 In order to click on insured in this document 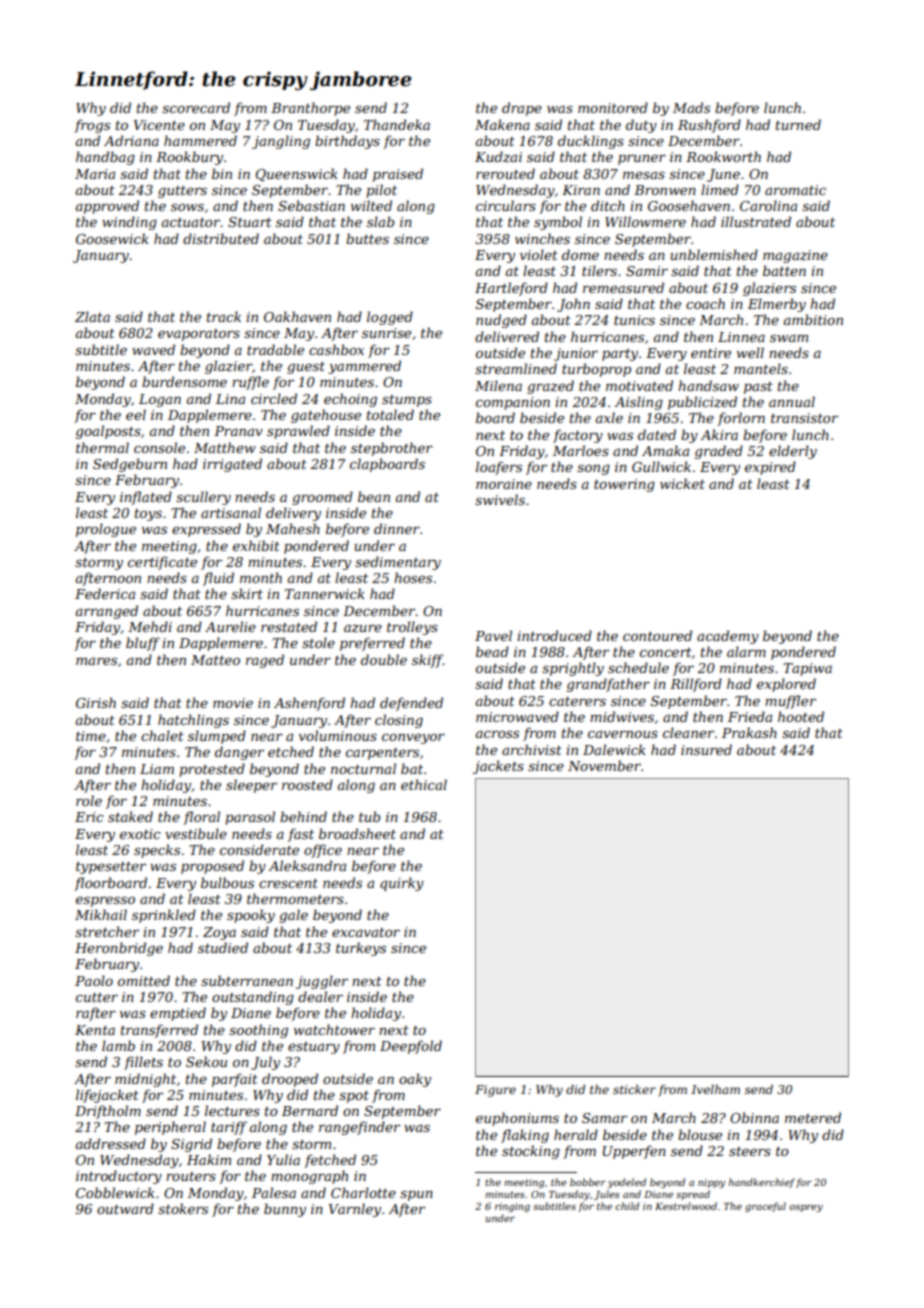, I will do `click(706, 749)`.
